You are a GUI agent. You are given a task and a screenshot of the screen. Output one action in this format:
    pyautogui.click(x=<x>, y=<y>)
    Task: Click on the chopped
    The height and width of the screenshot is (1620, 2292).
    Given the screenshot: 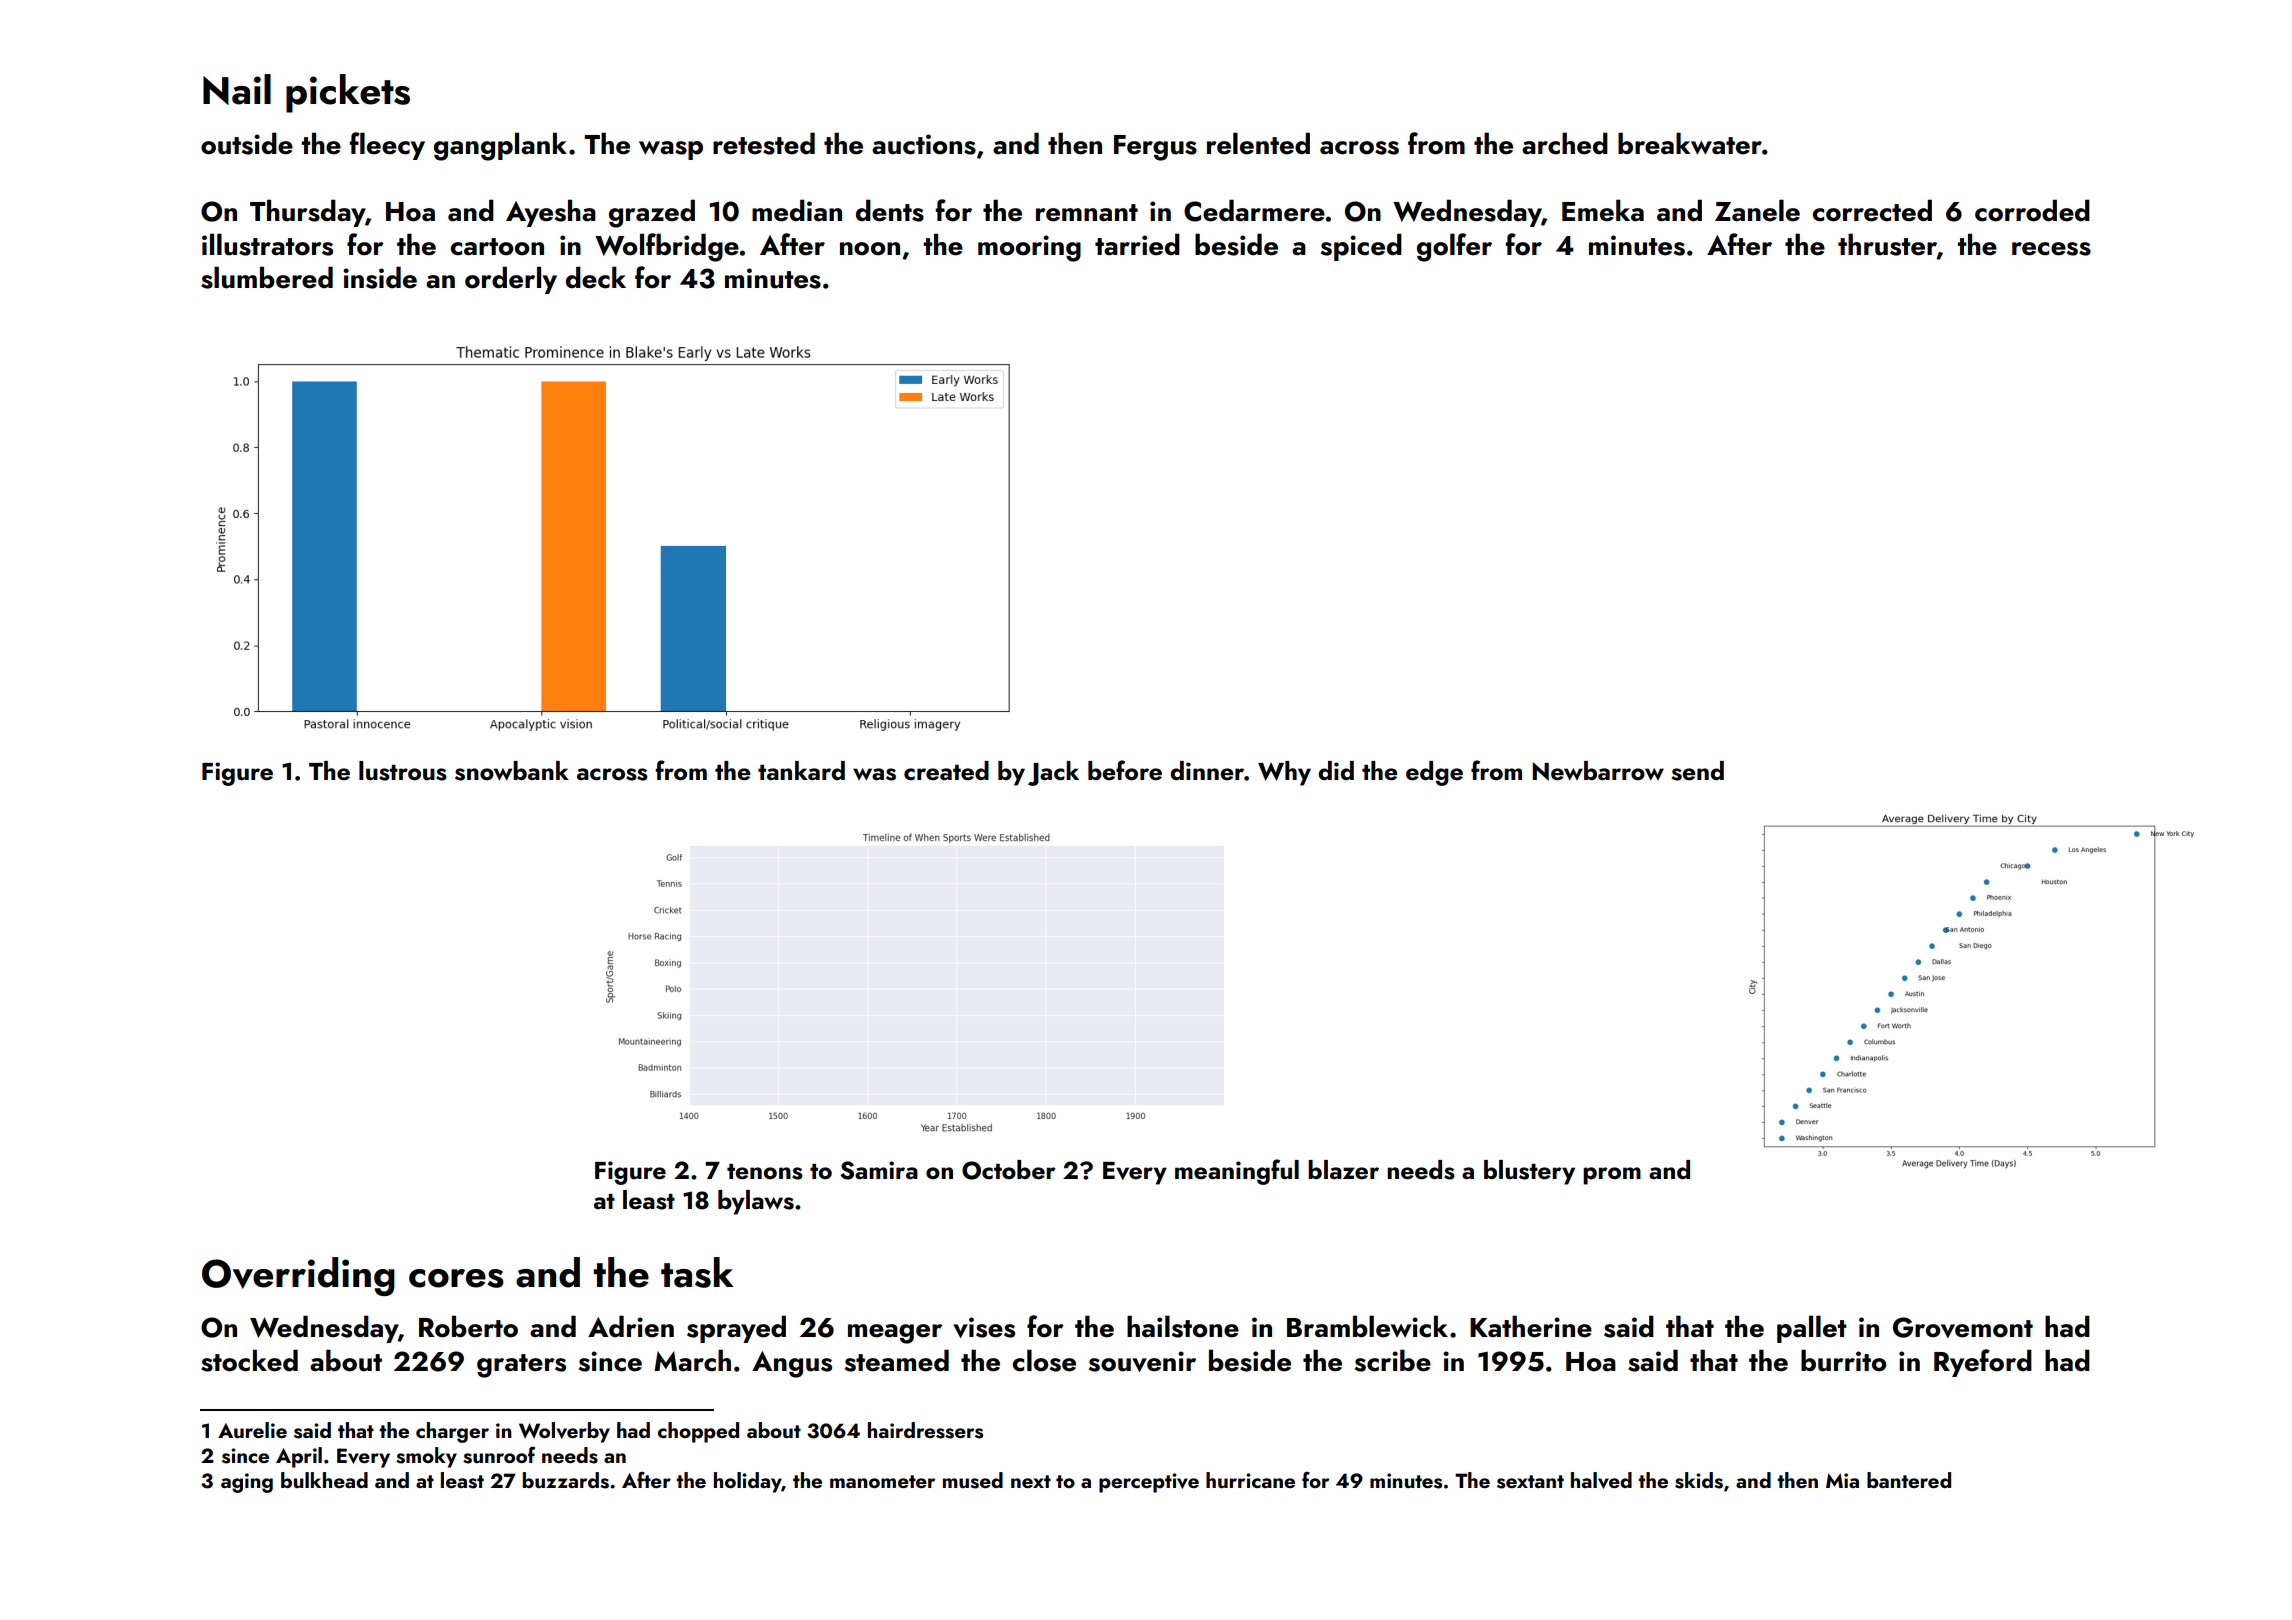 What is the action you would take?
    pyautogui.click(x=698, y=1432)
